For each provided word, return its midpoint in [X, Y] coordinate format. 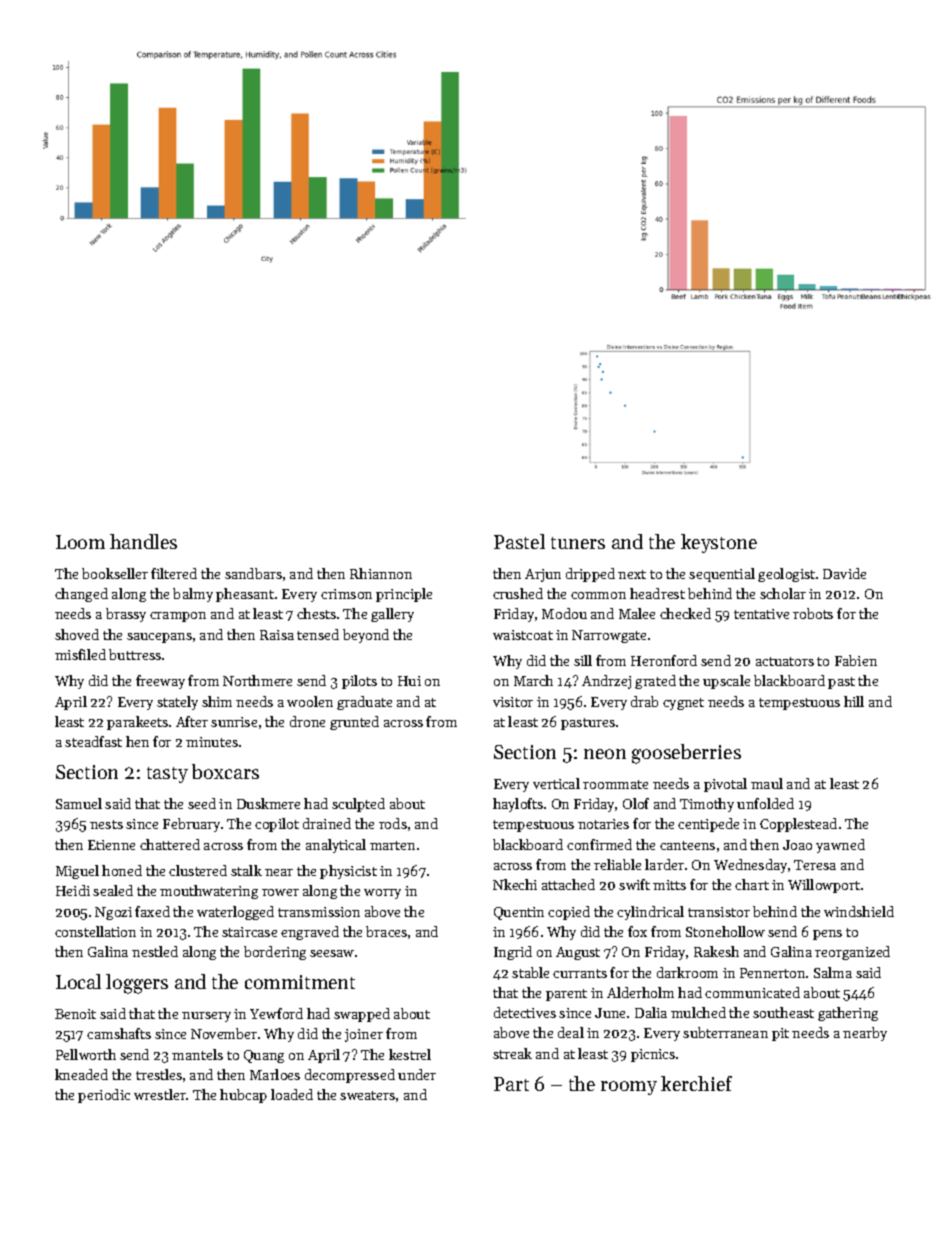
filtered [174, 573]
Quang [264, 1056]
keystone [719, 543]
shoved [77, 634]
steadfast [93, 741]
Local [78, 981]
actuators [785, 661]
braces [386, 931]
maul [767, 783]
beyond [366, 636]
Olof [636, 803]
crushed [518, 593]
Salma [833, 972]
